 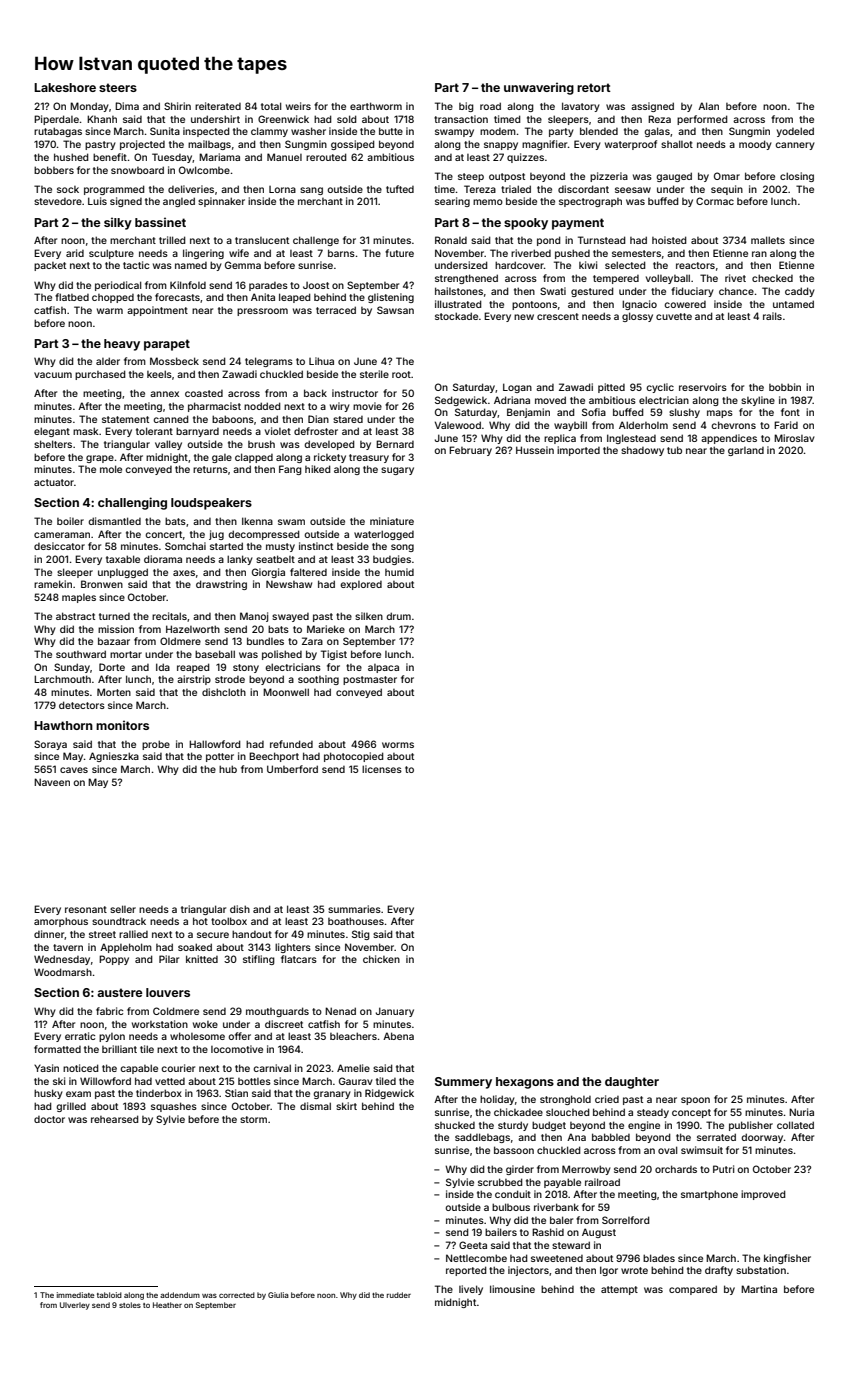 I want to click on attempt, so click(x=619, y=1290).
